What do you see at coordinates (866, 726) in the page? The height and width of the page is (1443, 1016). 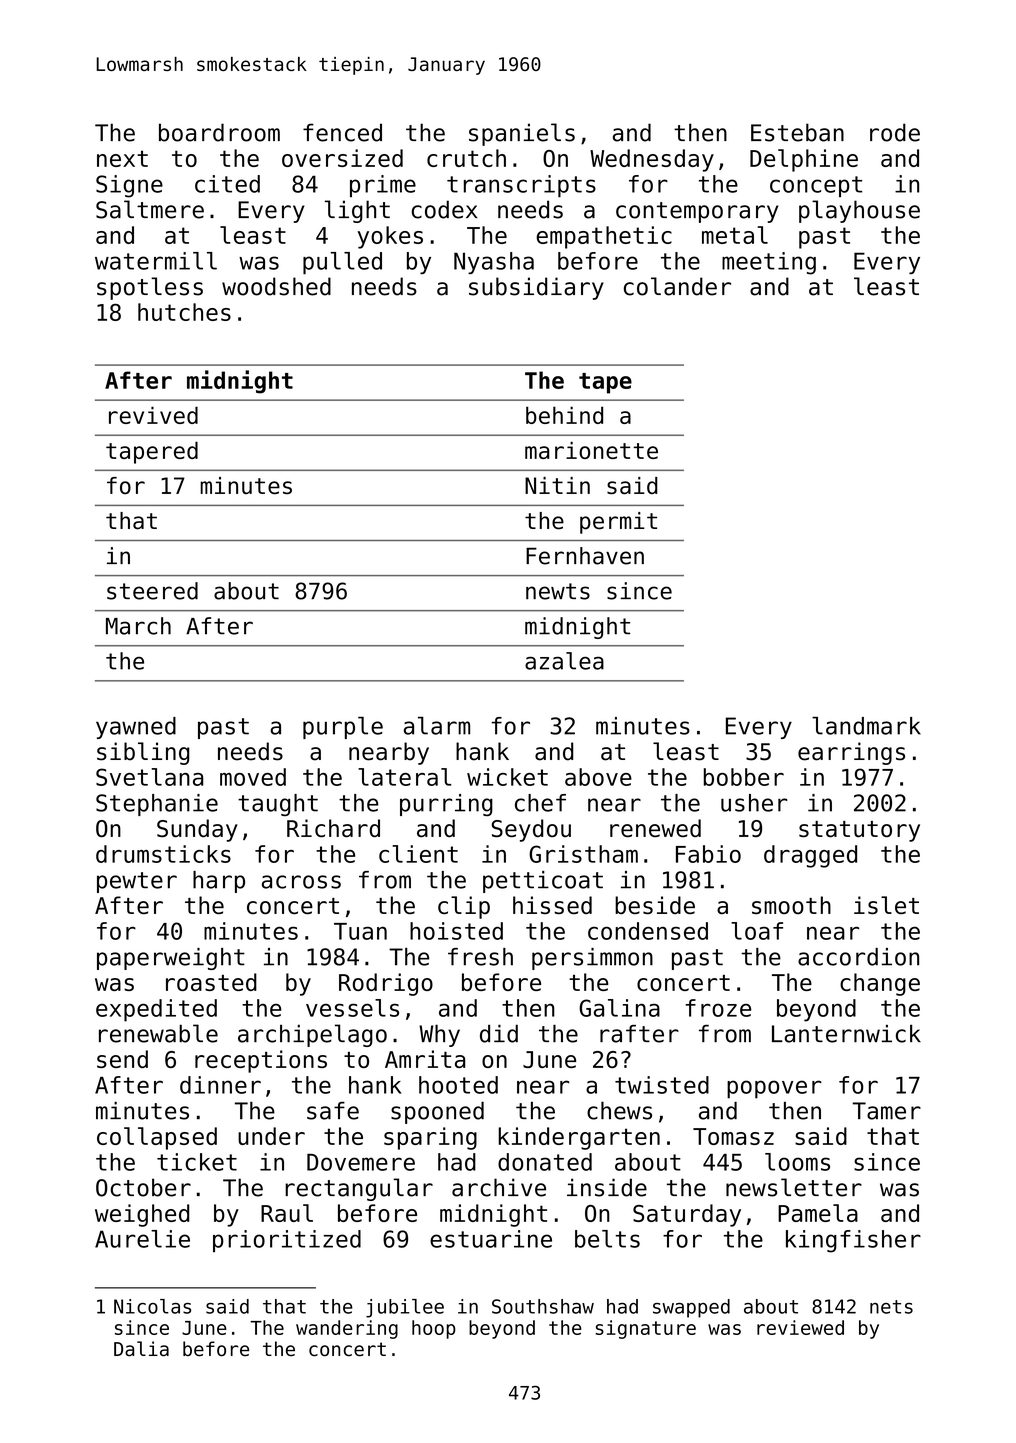 I see `landmark` at bounding box center [866, 726].
